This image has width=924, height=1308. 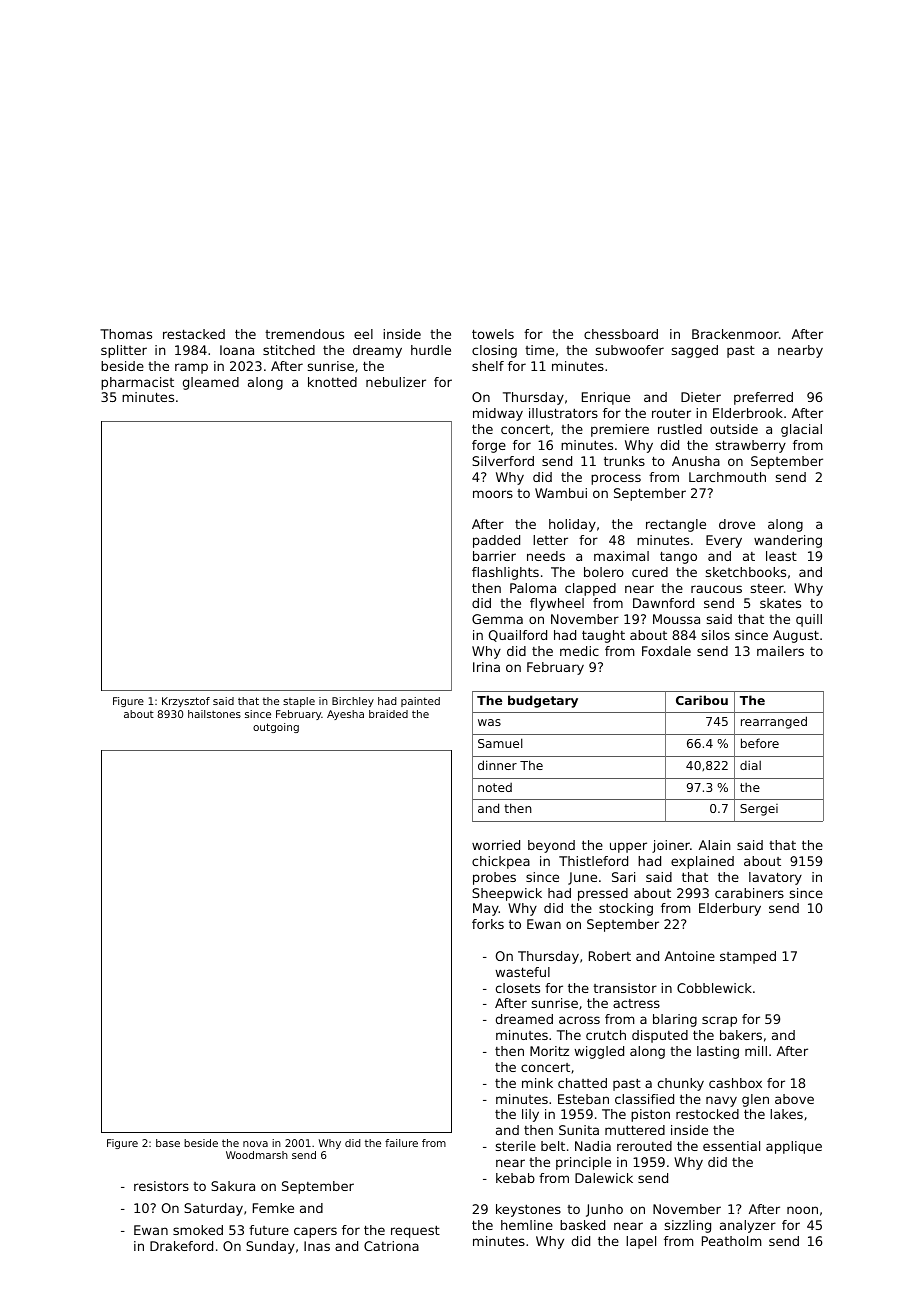 What do you see at coordinates (767, 588) in the image?
I see `steer` at bounding box center [767, 588].
